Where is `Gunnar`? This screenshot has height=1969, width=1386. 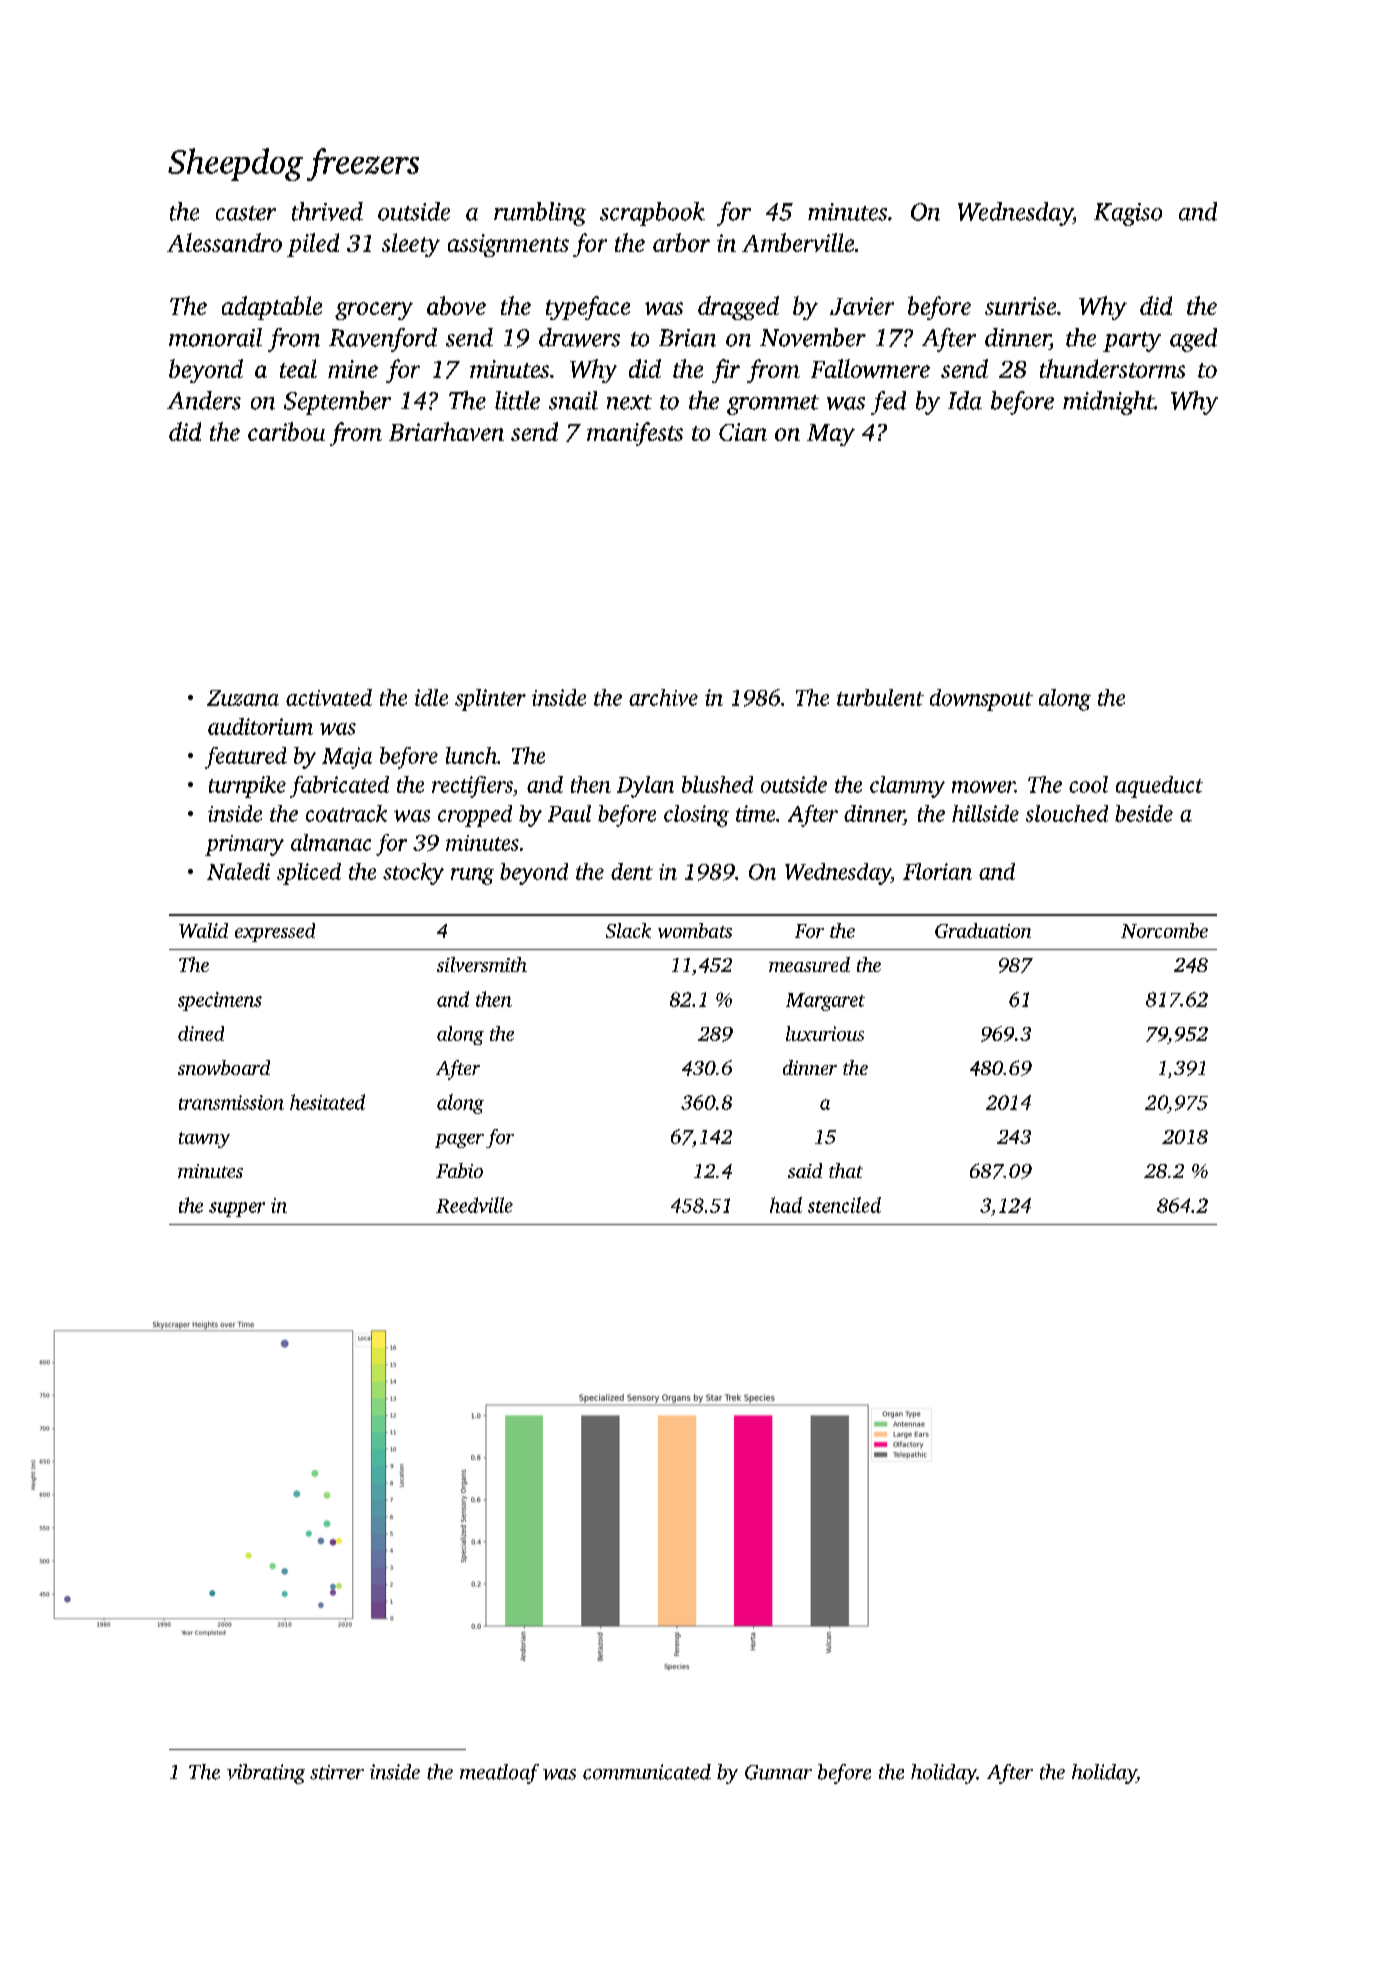
Gunnar is located at coordinates (778, 1772).
